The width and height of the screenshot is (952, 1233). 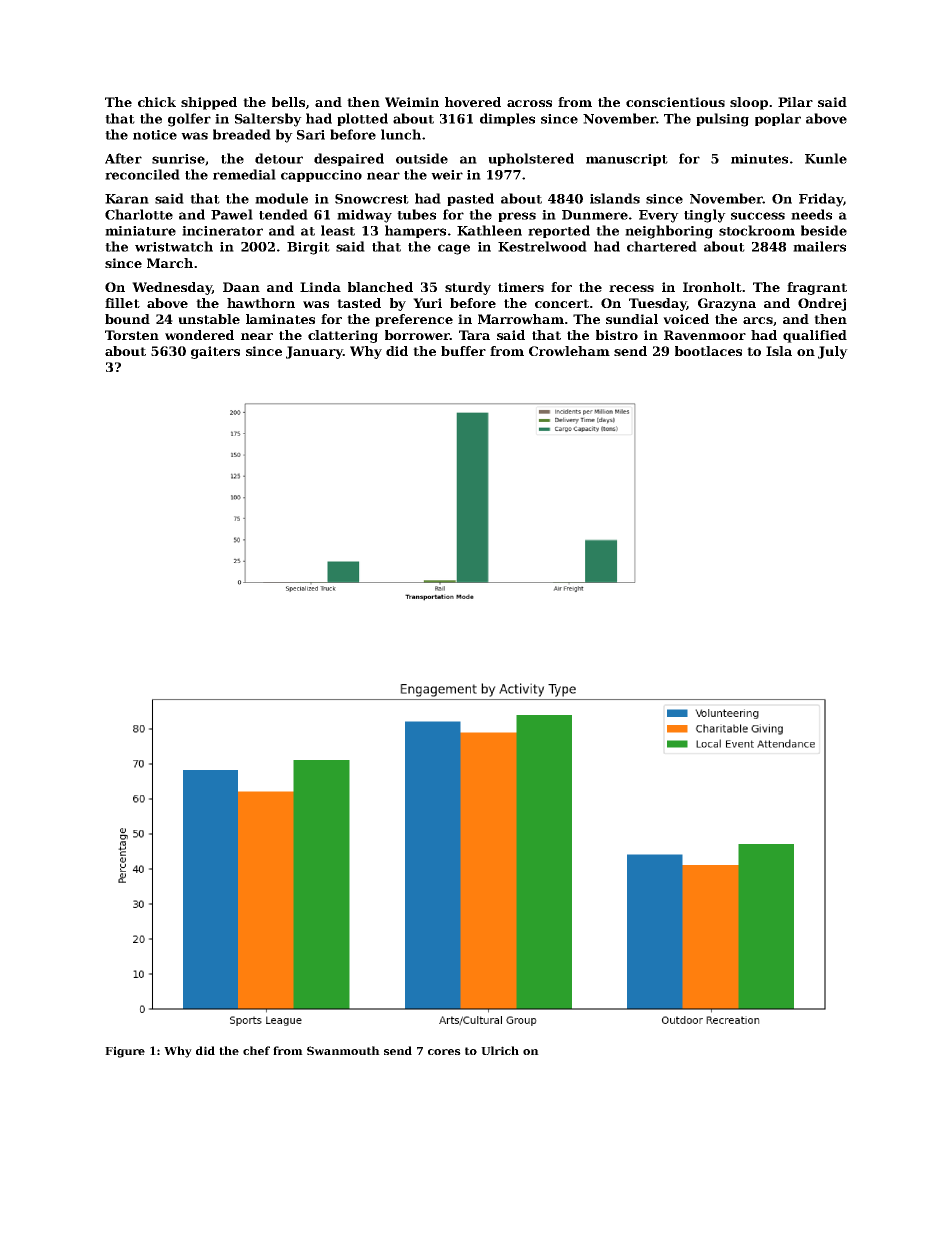 What do you see at coordinates (675, 102) in the screenshot?
I see `conscientious` at bounding box center [675, 102].
